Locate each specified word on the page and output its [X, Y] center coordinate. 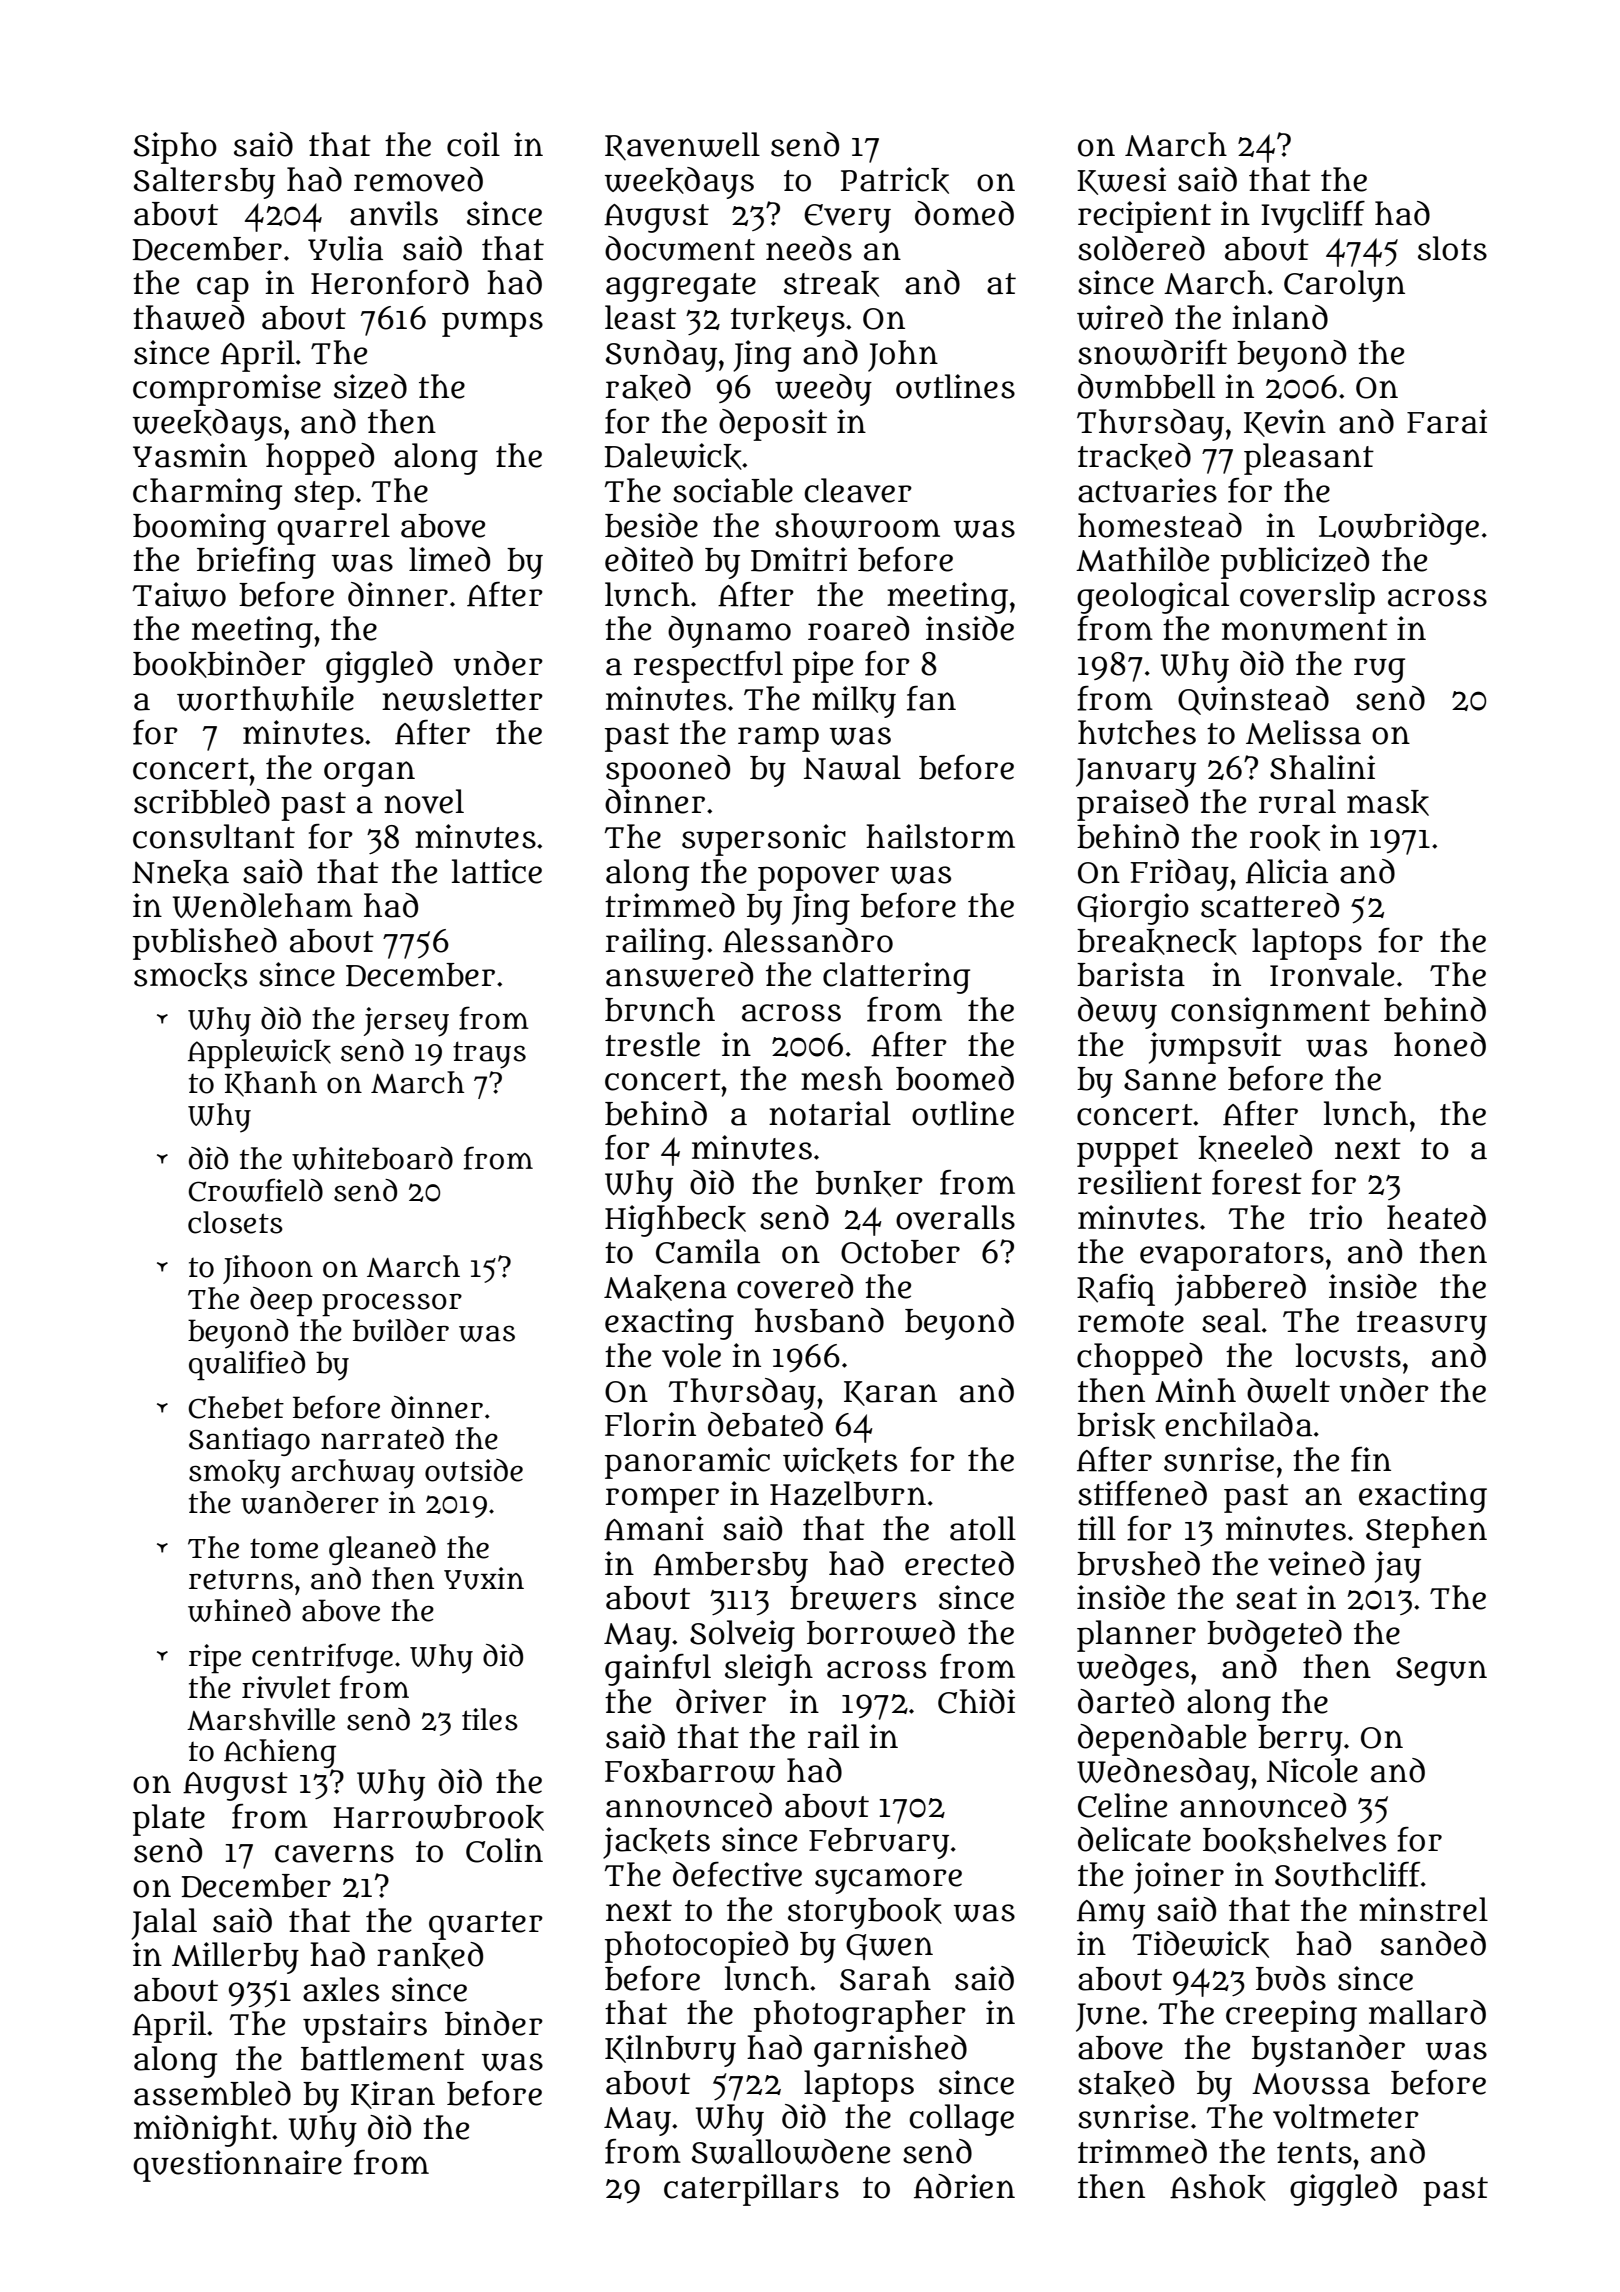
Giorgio [1133, 909]
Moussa [1311, 2084]
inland [1280, 317]
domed [964, 213]
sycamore [888, 1881]
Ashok [1218, 2187]
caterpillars [751, 2190]
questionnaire [237, 2166]
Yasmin [190, 455]
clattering [896, 978]
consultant [214, 836]
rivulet [286, 1687]
